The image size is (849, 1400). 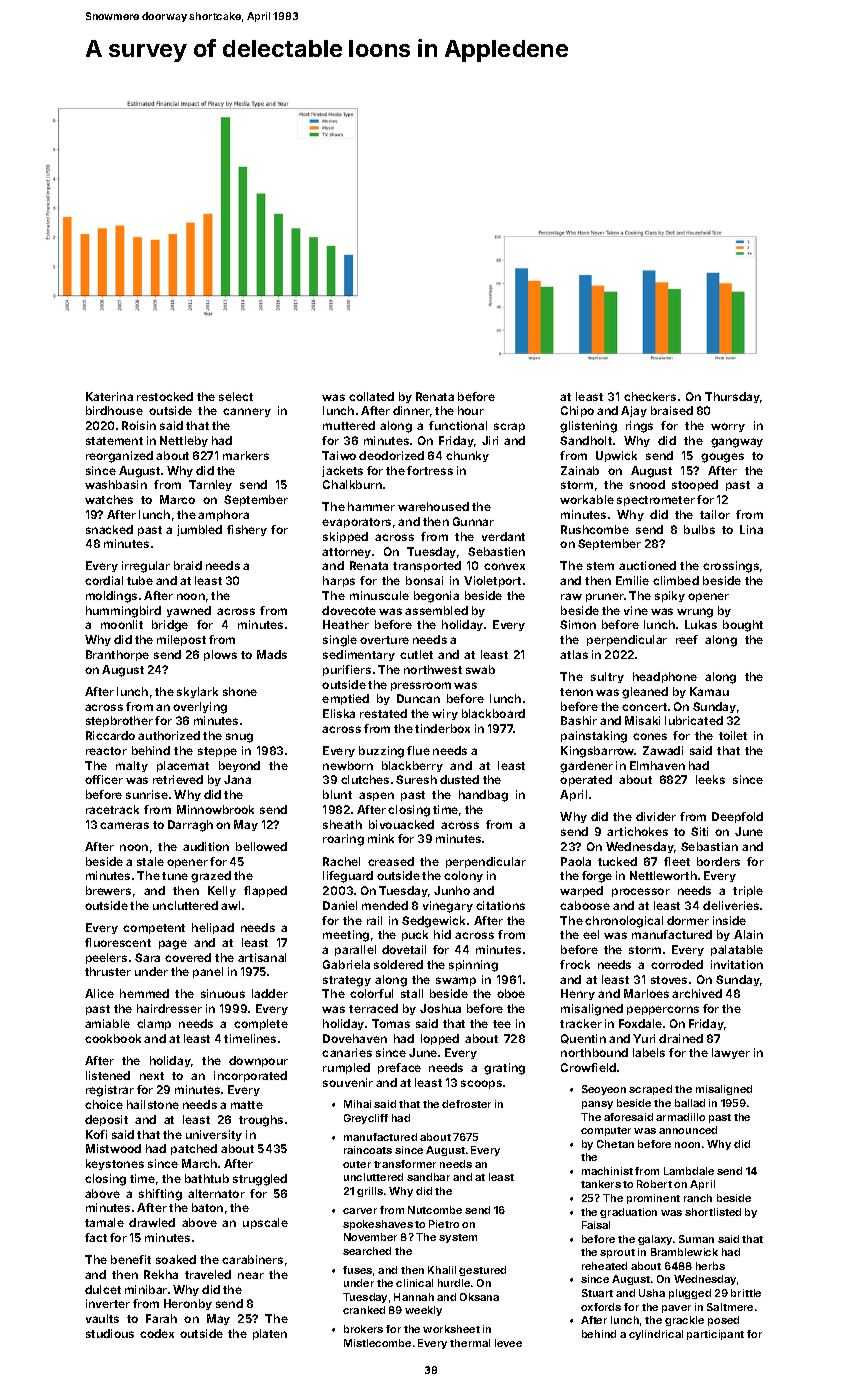 What do you see at coordinates (208, 972) in the image?
I see `panel` at bounding box center [208, 972].
